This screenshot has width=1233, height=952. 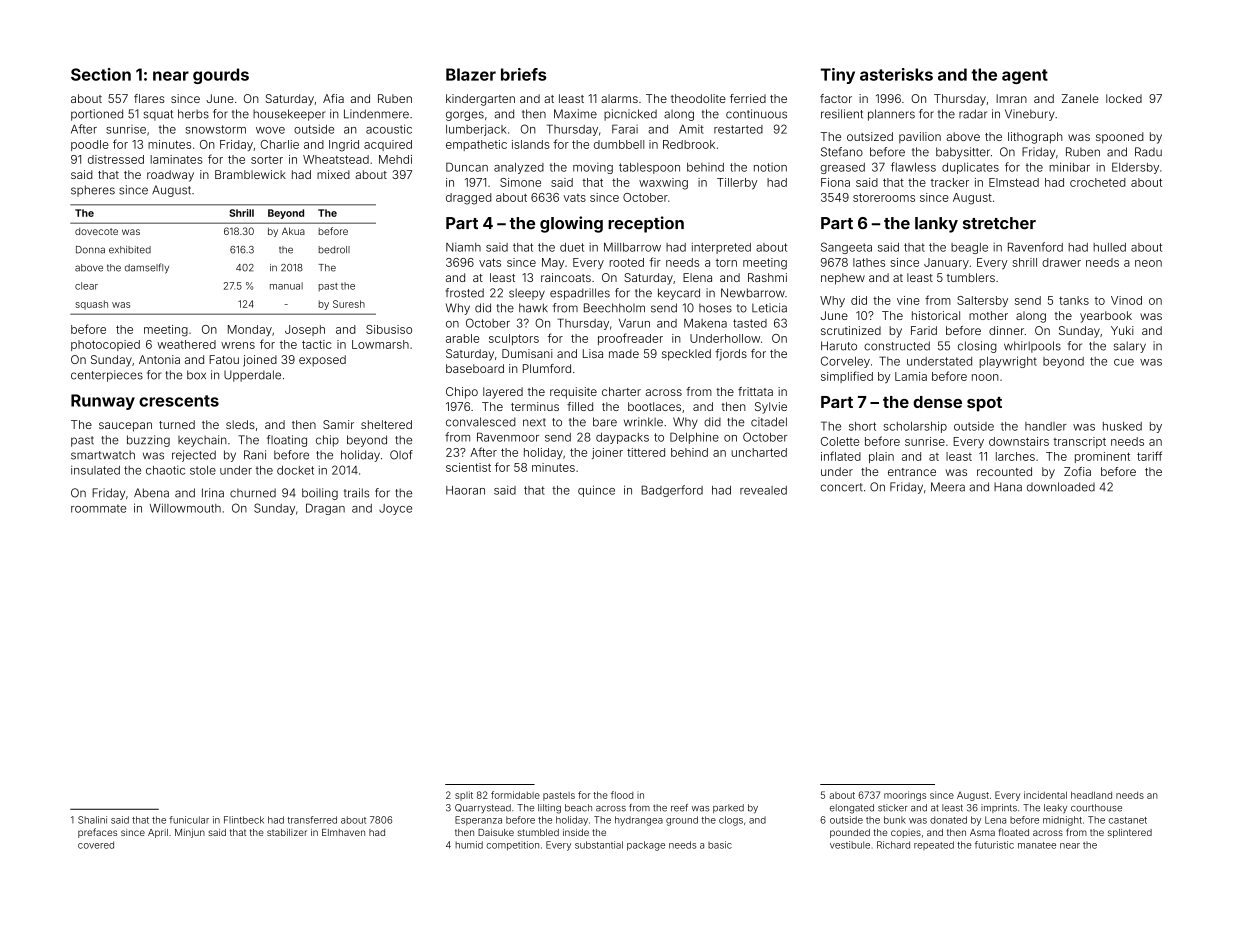 I want to click on Hana, so click(x=1008, y=487).
